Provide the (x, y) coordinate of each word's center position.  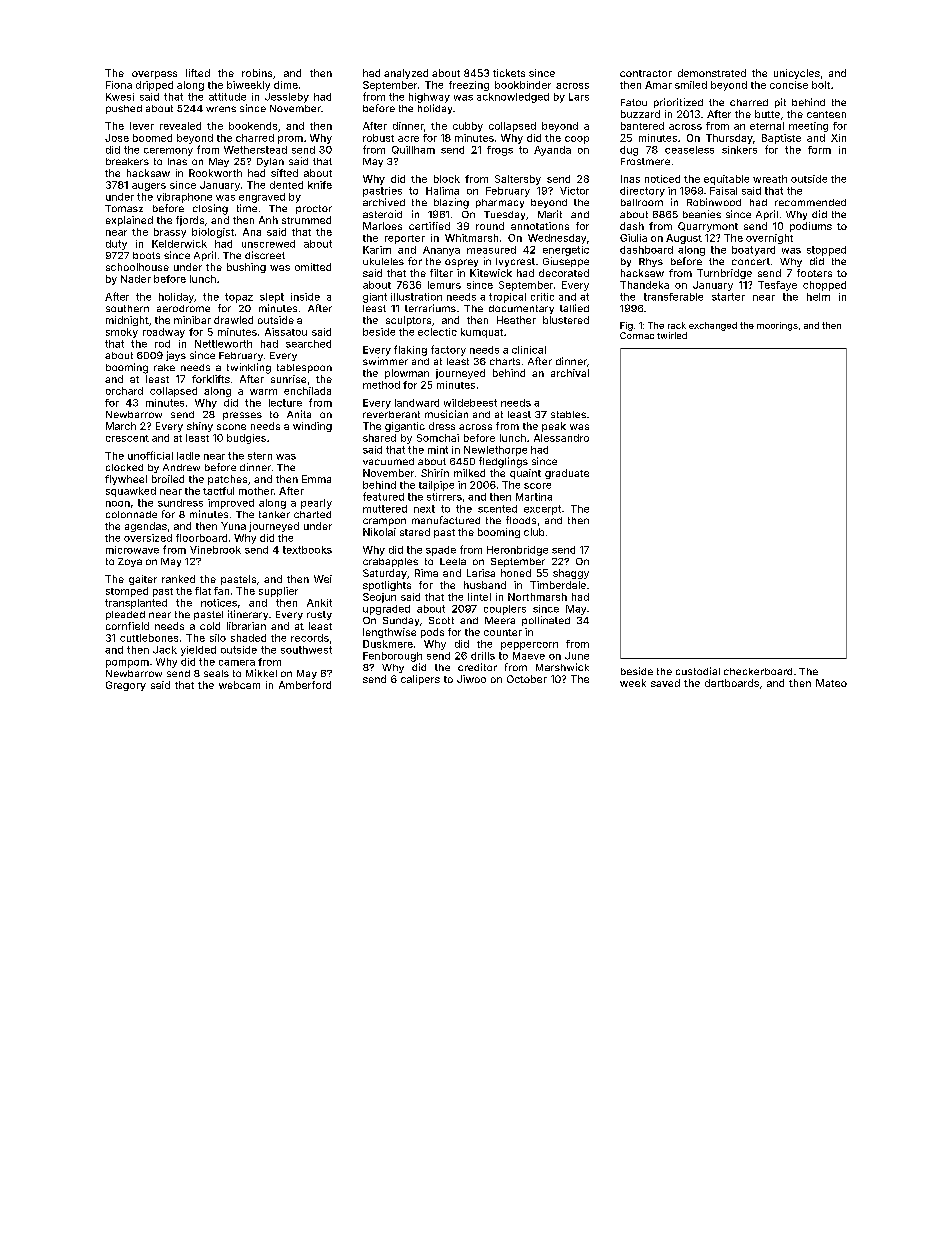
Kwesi (120, 97)
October (527, 679)
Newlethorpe (495, 451)
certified (429, 226)
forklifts (211, 379)
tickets (509, 73)
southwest (306, 650)
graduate (567, 474)
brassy (170, 233)
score (537, 486)
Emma (316, 479)
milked (469, 473)
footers (814, 273)
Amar (658, 85)
